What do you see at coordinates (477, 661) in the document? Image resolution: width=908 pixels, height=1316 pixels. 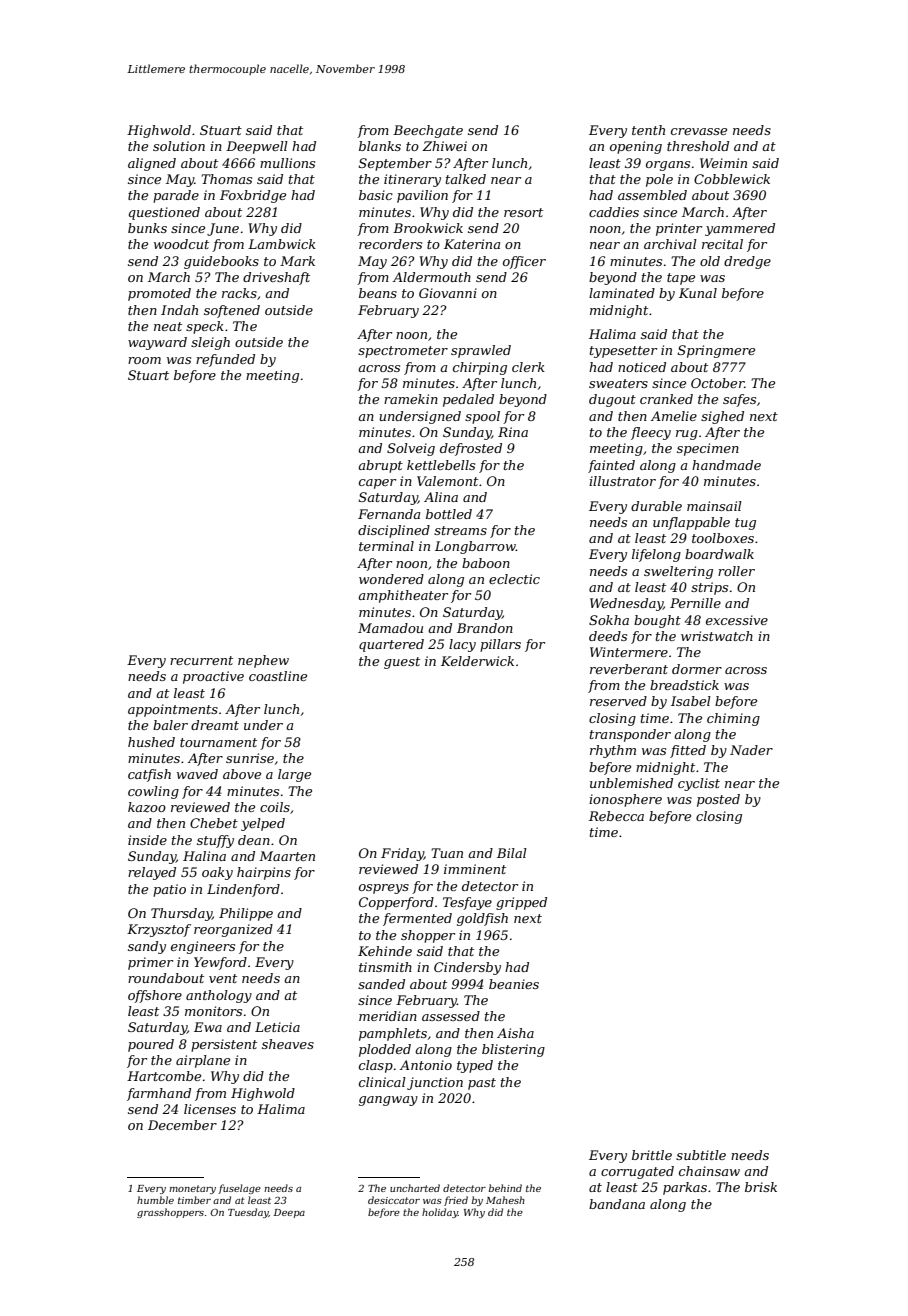 I see `Kelderwick` at bounding box center [477, 661].
